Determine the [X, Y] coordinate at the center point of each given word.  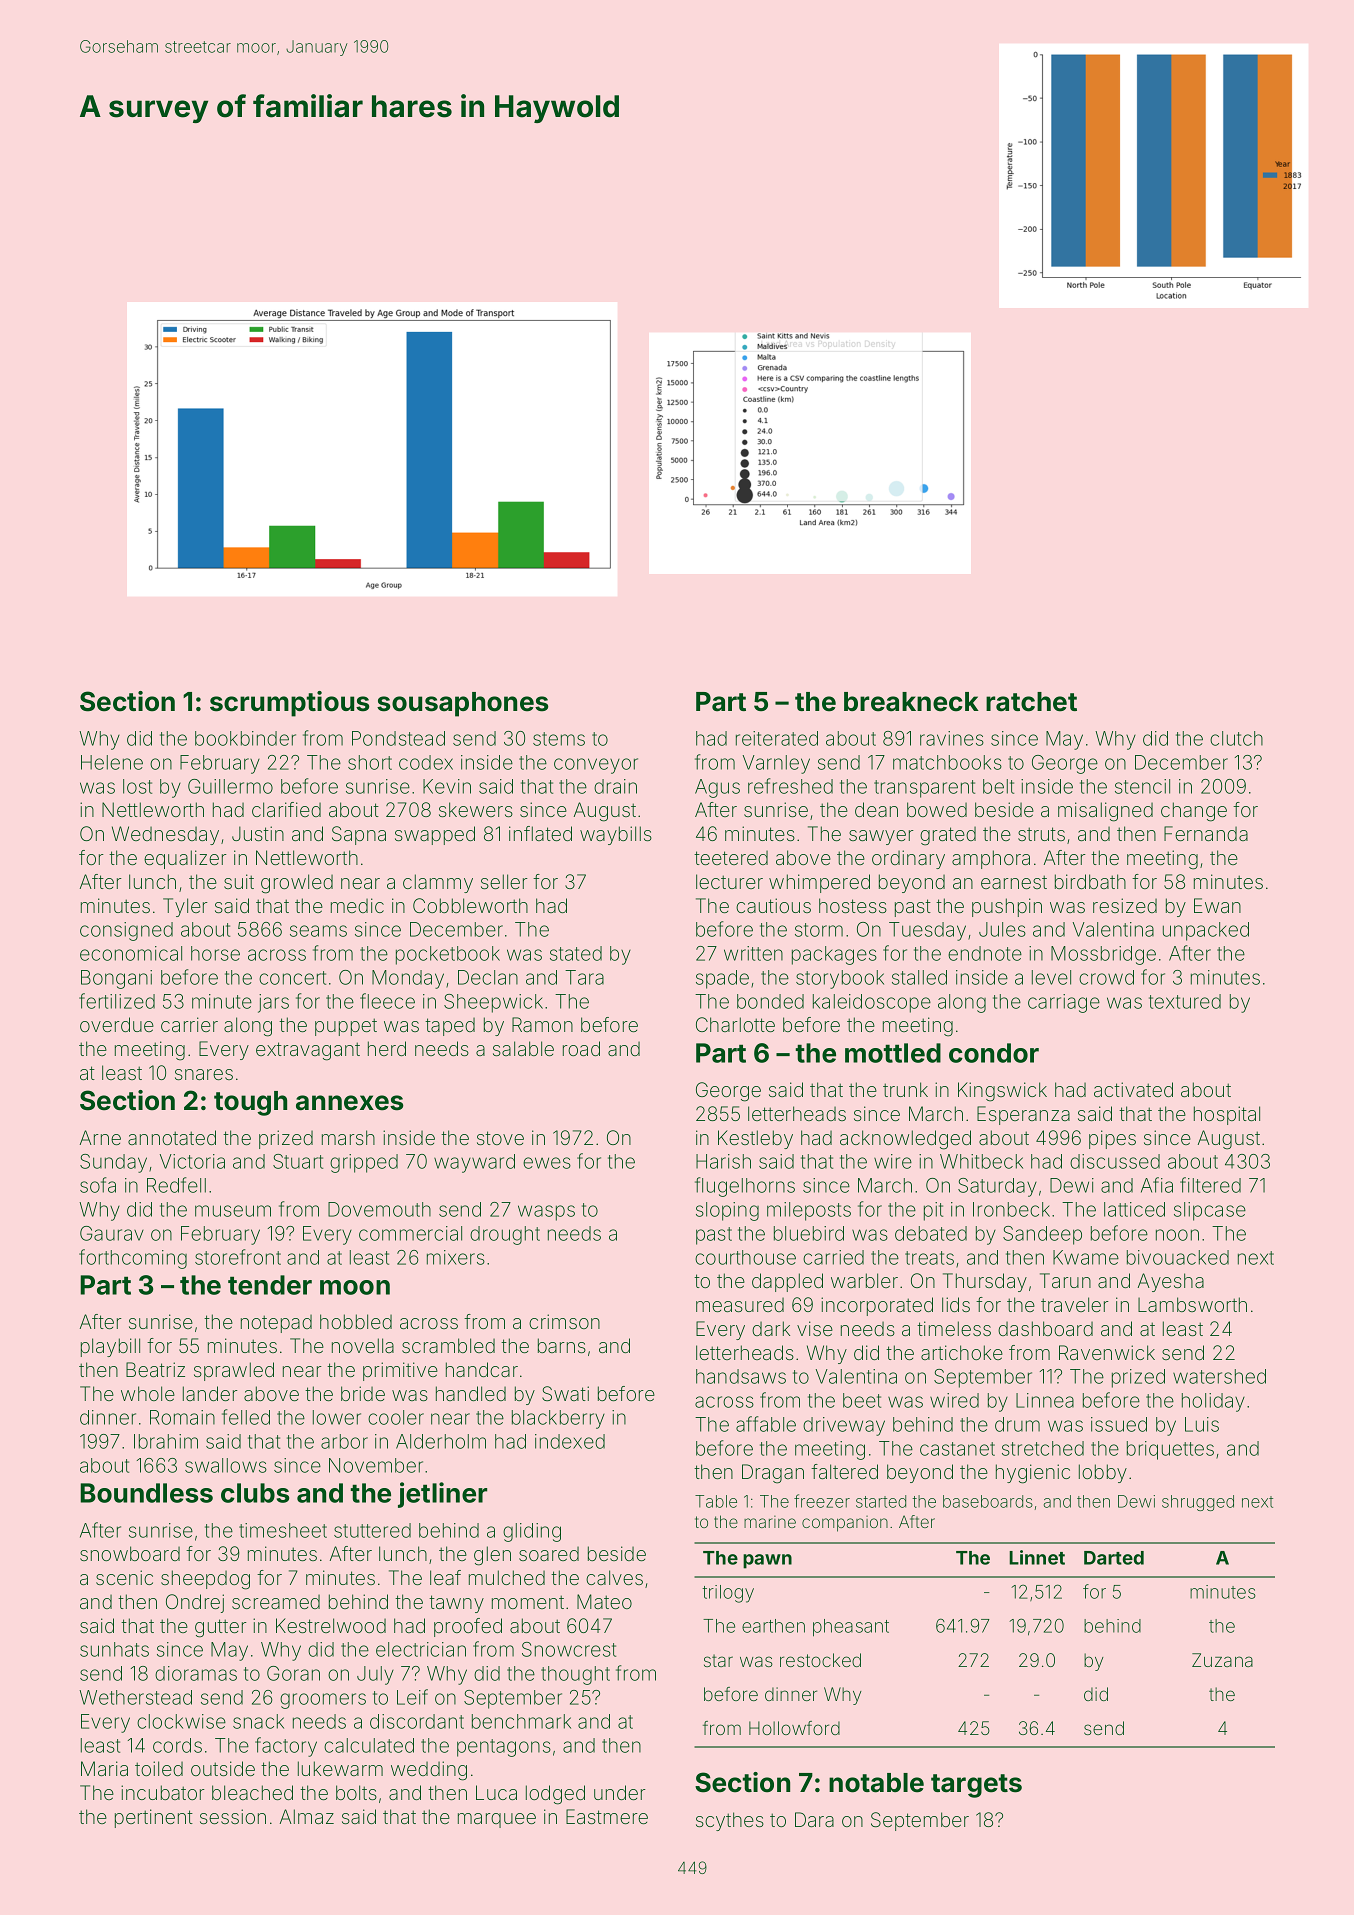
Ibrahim [166, 1441]
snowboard [130, 1553]
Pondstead [398, 738]
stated [576, 953]
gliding [532, 1532]
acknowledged [905, 1140]
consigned [126, 931]
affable [766, 1424]
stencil [1142, 786]
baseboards [988, 1501]
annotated [172, 1137]
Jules [1002, 929]
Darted [1114, 1558]
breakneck [911, 702]
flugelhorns [745, 1187]
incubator [163, 1792]
